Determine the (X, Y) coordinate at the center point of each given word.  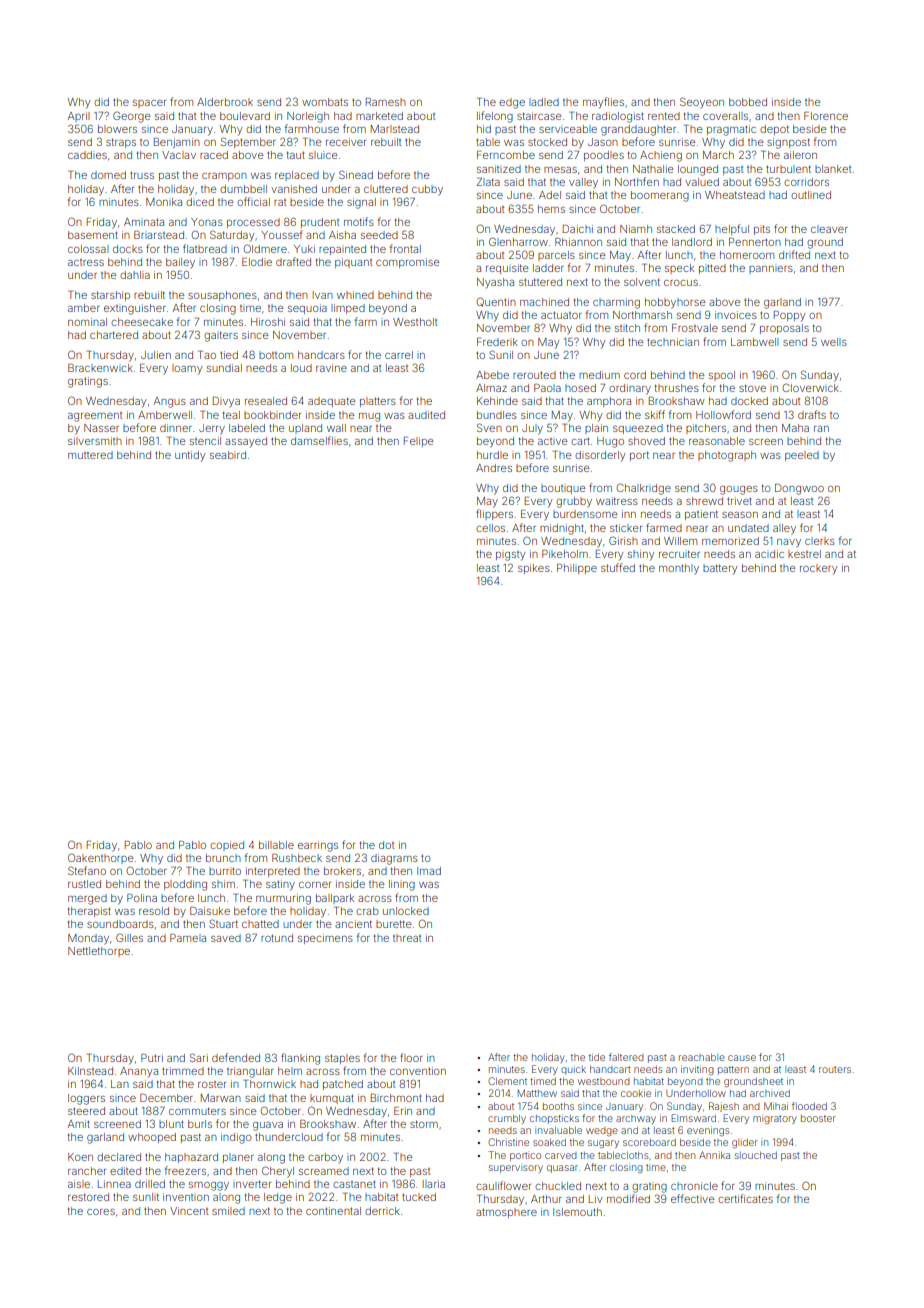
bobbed (748, 102)
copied (227, 846)
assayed (246, 442)
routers (835, 1069)
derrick (382, 1211)
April (79, 117)
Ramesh (386, 102)
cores (101, 1212)
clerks (820, 541)
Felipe (418, 442)
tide (597, 1057)
